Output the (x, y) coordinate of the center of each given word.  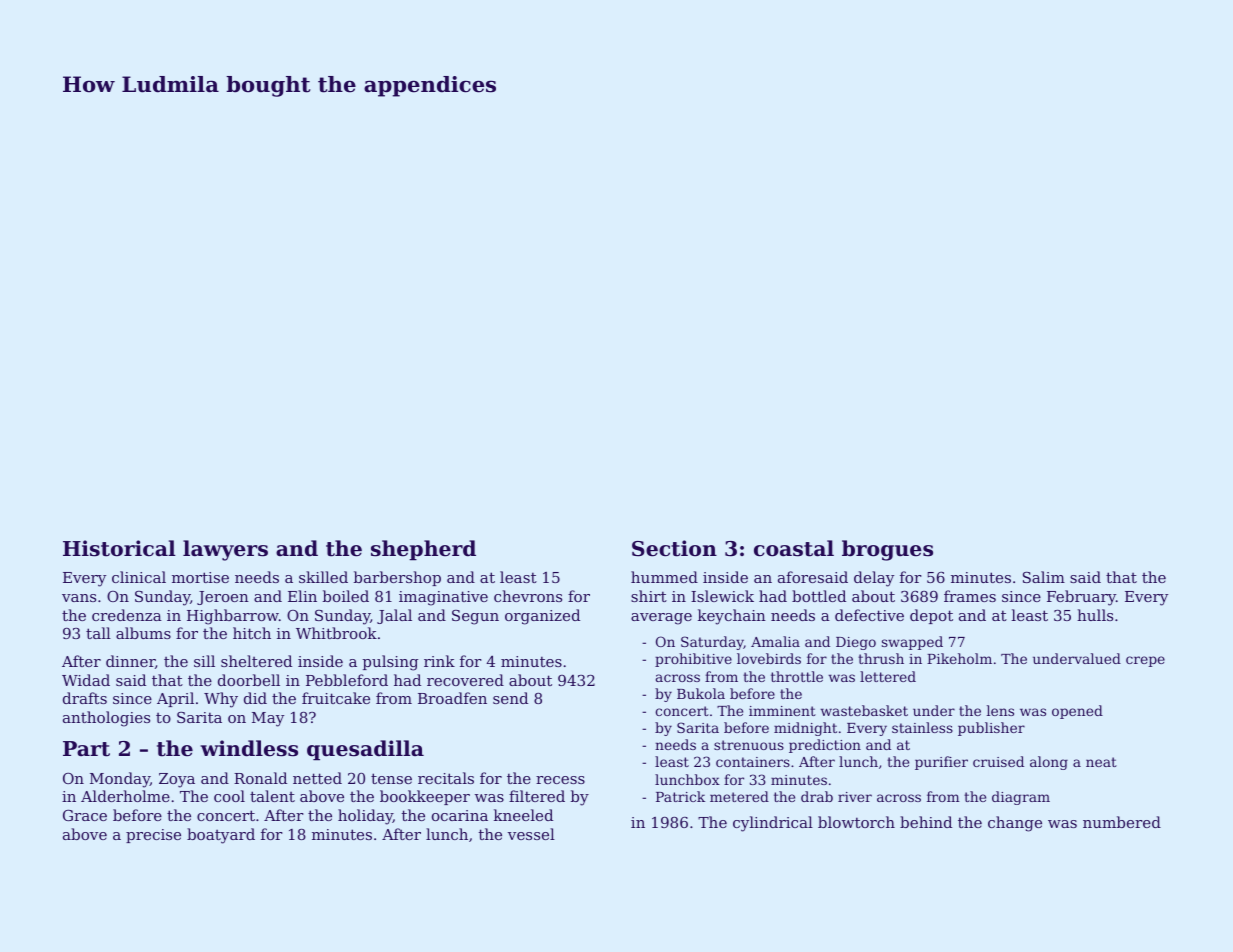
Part (86, 749)
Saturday (712, 643)
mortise (200, 577)
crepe (1145, 661)
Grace (85, 815)
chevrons (528, 596)
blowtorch (856, 822)
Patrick (680, 796)
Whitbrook (336, 633)
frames (970, 596)
